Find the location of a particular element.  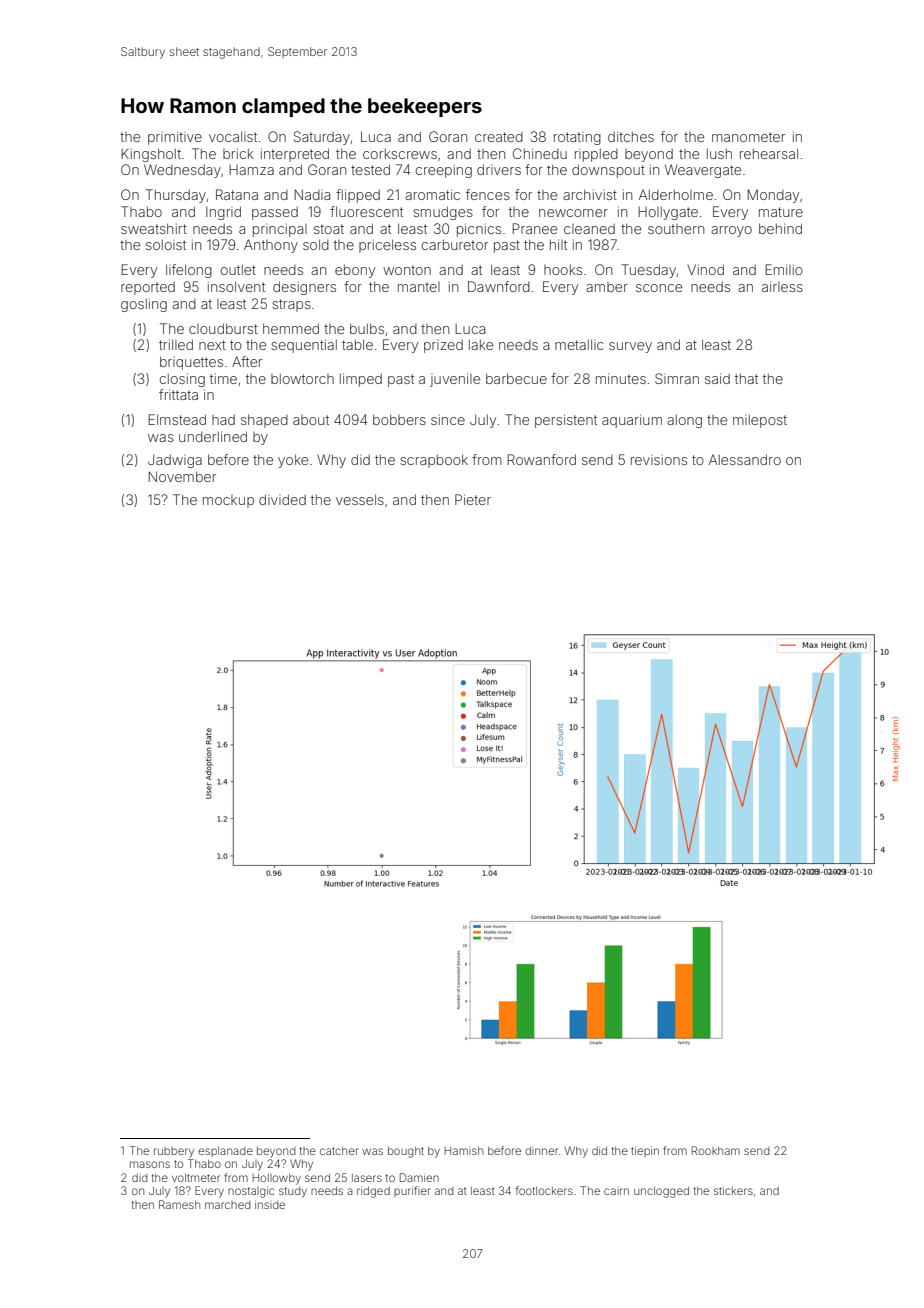

Ramesh is located at coordinates (179, 1204).
